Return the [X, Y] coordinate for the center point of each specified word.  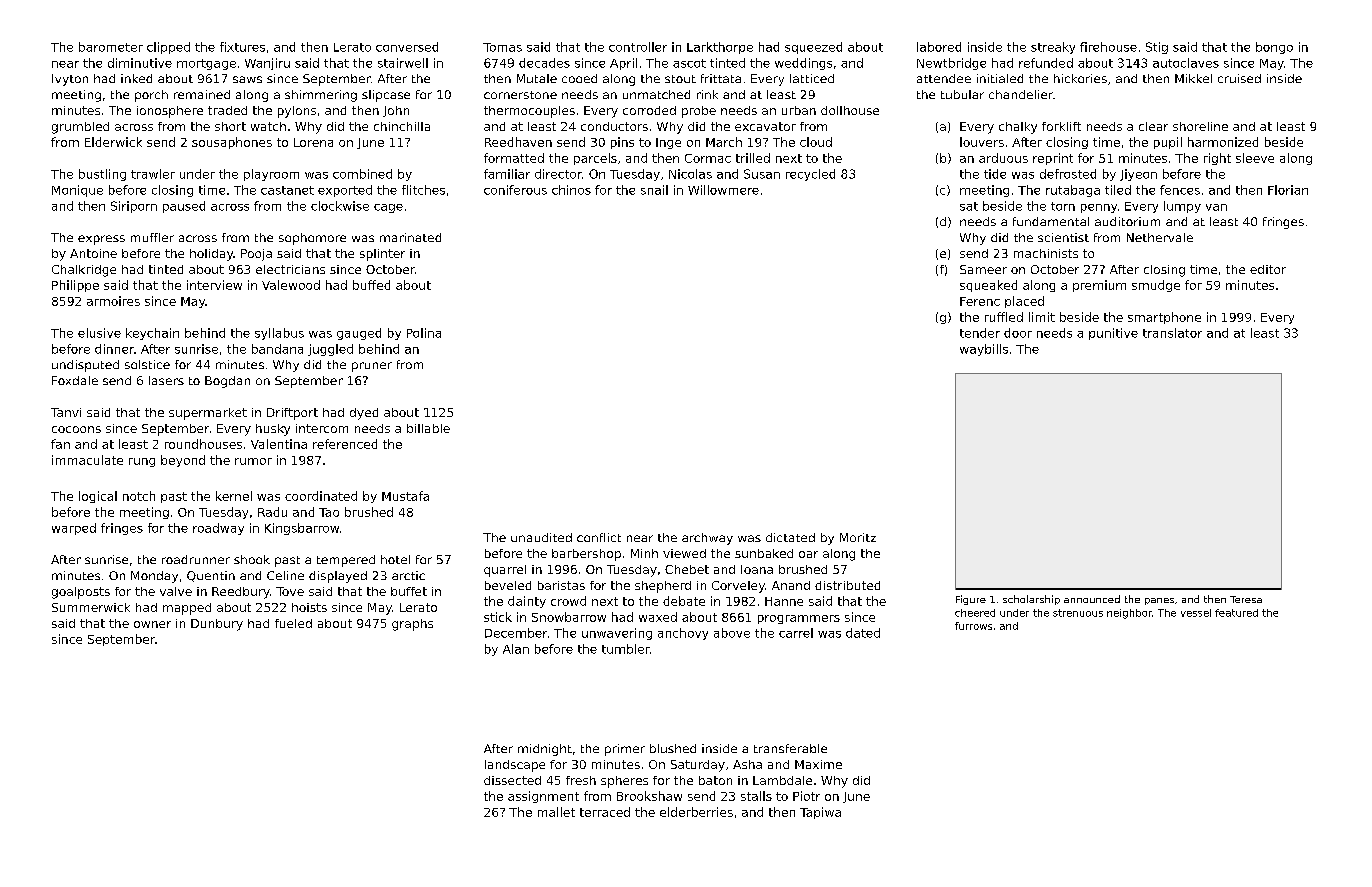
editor [1268, 269]
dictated [790, 537]
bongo [1274, 48]
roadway [218, 529]
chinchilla [402, 126]
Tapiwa [820, 813]
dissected [512, 780]
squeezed [813, 48]
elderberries [696, 812]
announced [1092, 599]
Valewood [291, 285]
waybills [984, 350]
